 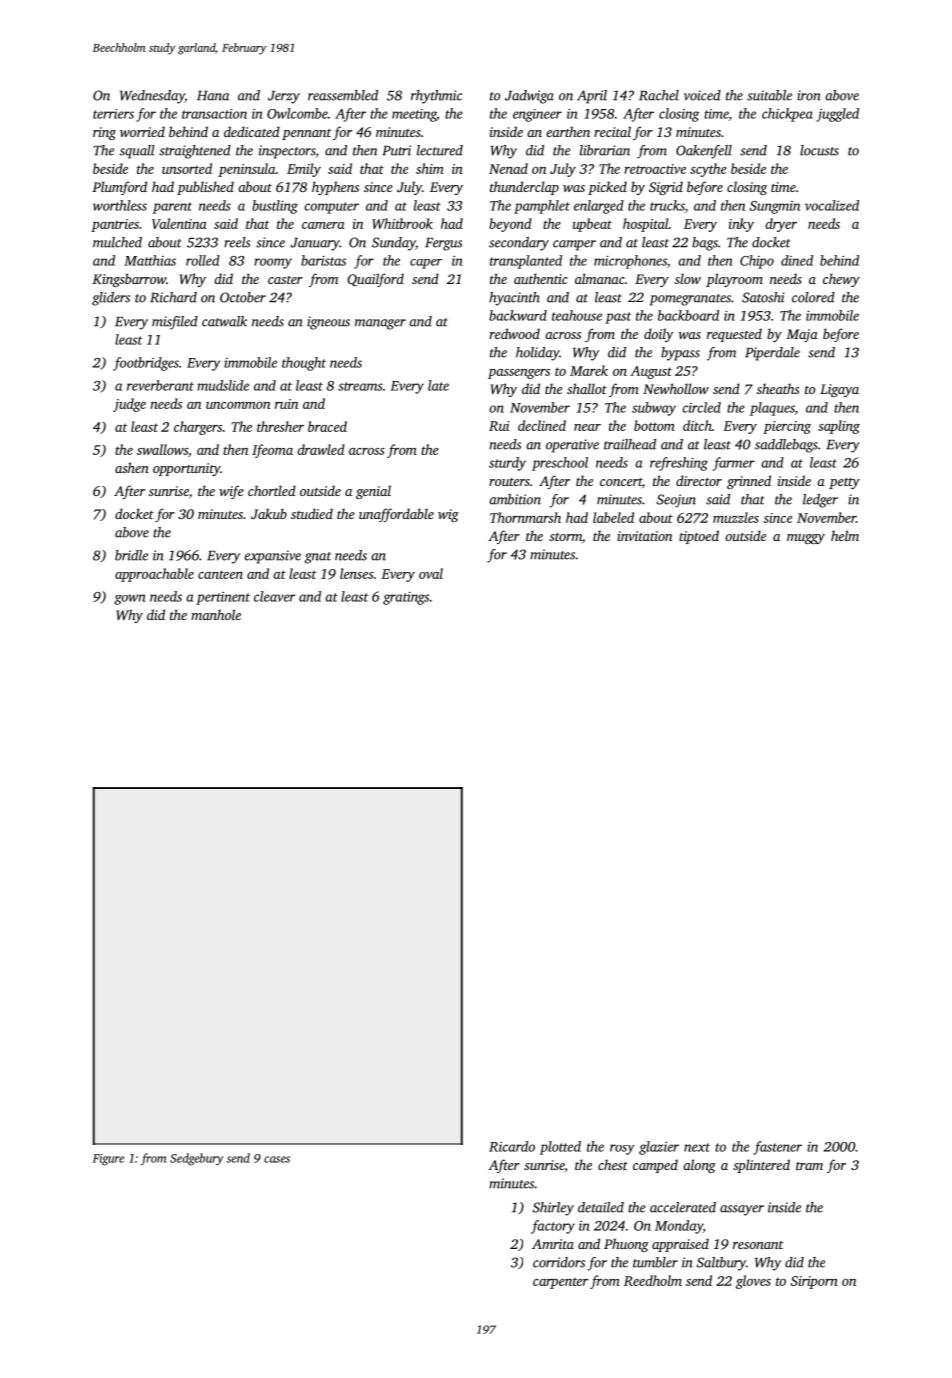 What do you see at coordinates (820, 501) in the screenshot?
I see `ledger` at bounding box center [820, 501].
